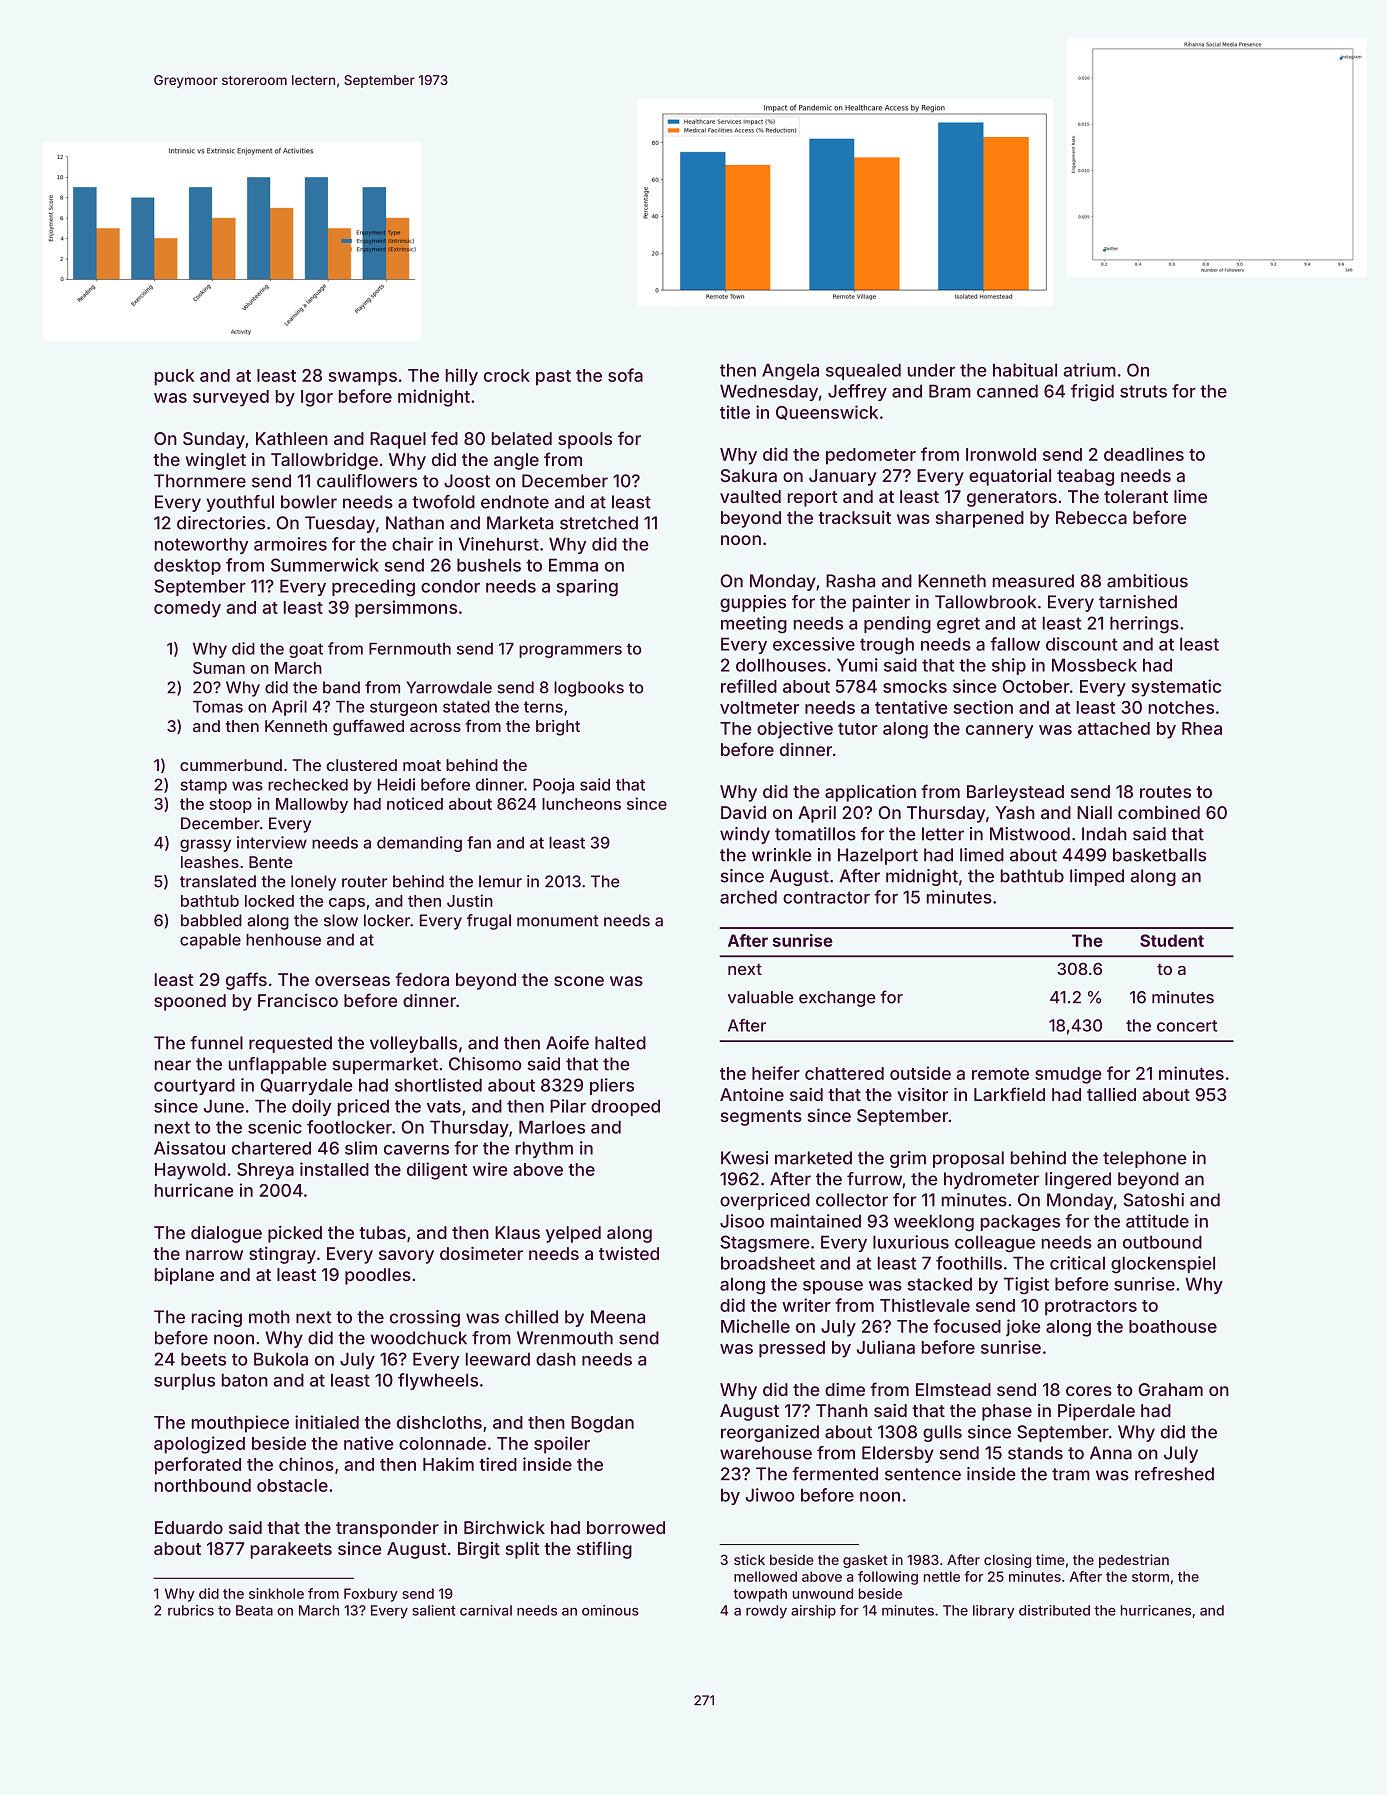 The width and height of the document is (1387, 1795). Describe the element at coordinates (190, 1171) in the document. I see `Haywold` at that location.
